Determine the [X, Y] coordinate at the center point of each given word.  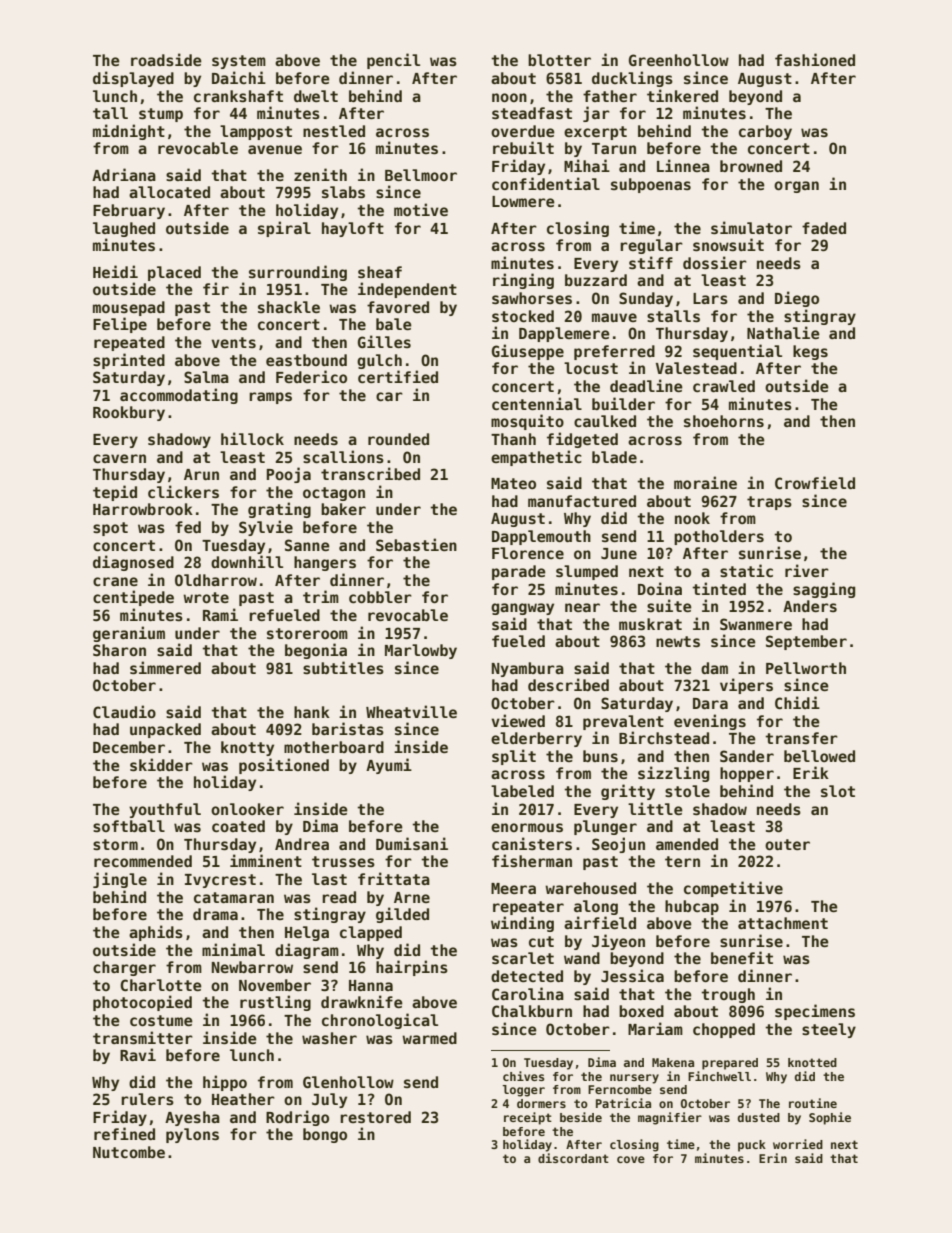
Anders [810, 606]
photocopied [142, 1003]
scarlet [523, 958]
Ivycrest [220, 881]
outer [787, 844]
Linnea [683, 165]
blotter [559, 60]
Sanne [307, 545]
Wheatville [411, 711]
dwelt [316, 96]
